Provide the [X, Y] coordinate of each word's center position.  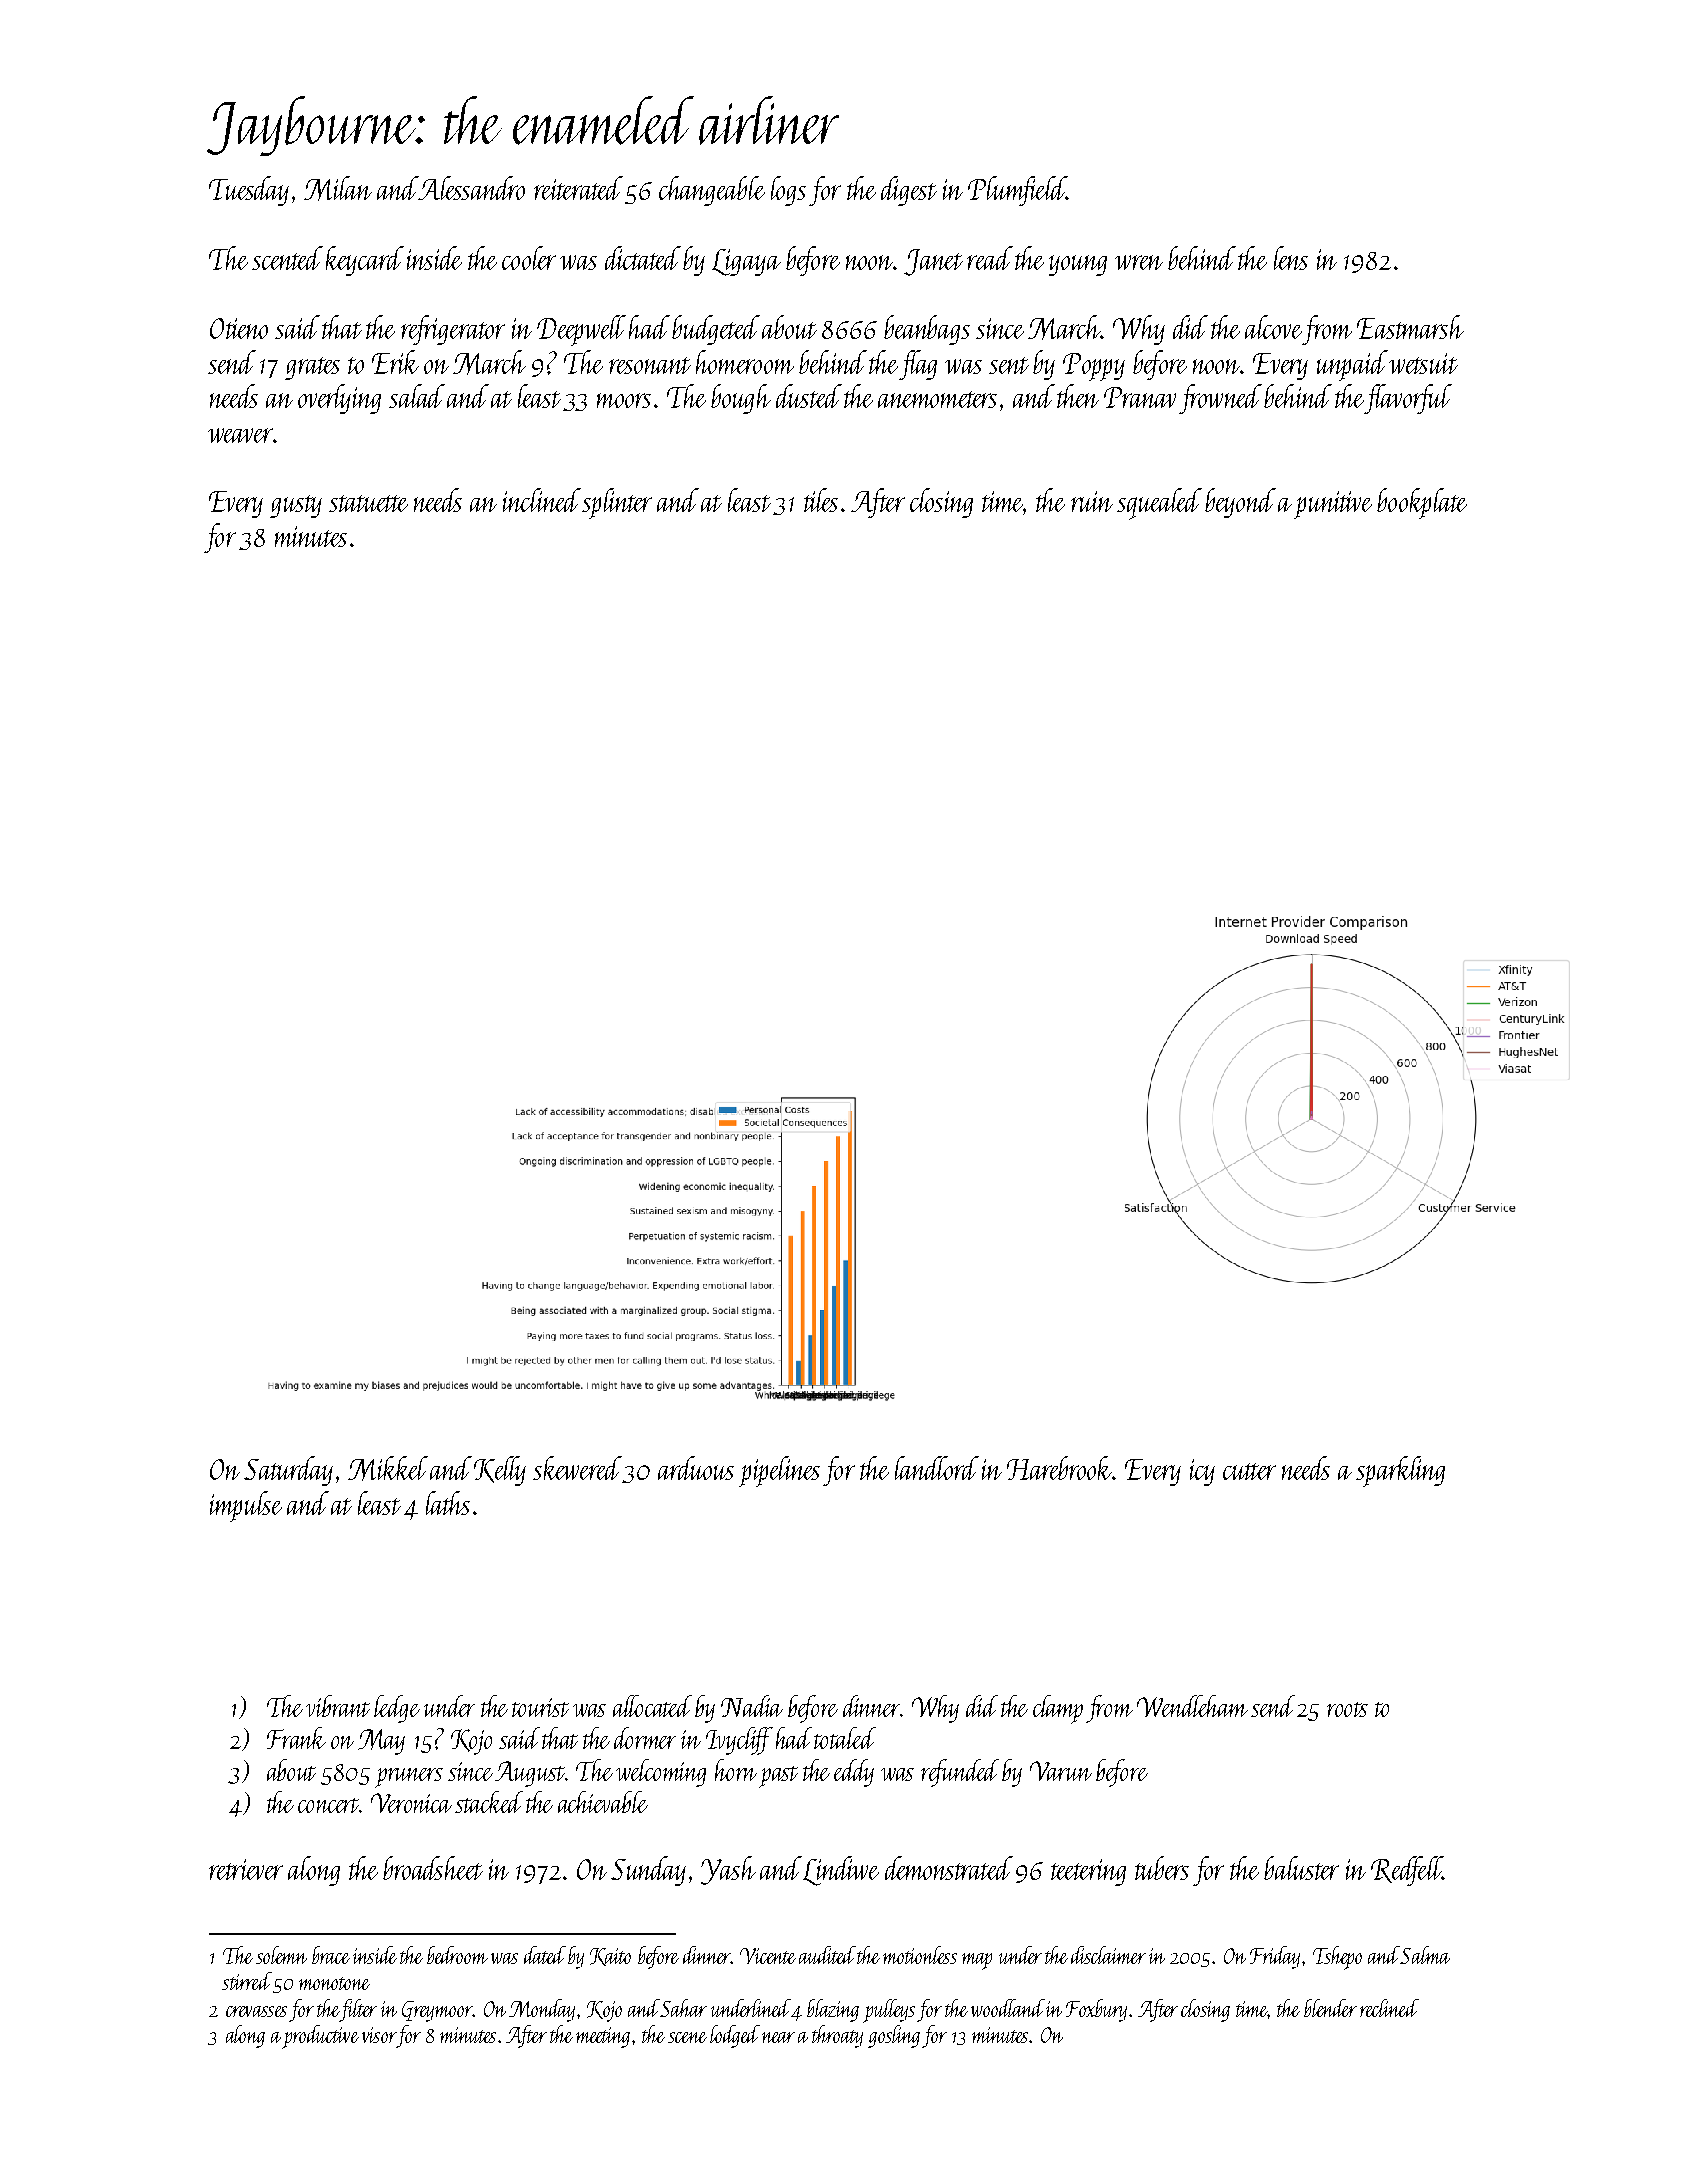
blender [1330, 2008]
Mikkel [388, 1468]
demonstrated [949, 1868]
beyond [1240, 503]
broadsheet [433, 1868]
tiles [821, 500]
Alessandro [471, 188]
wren [1139, 262]
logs [788, 191]
